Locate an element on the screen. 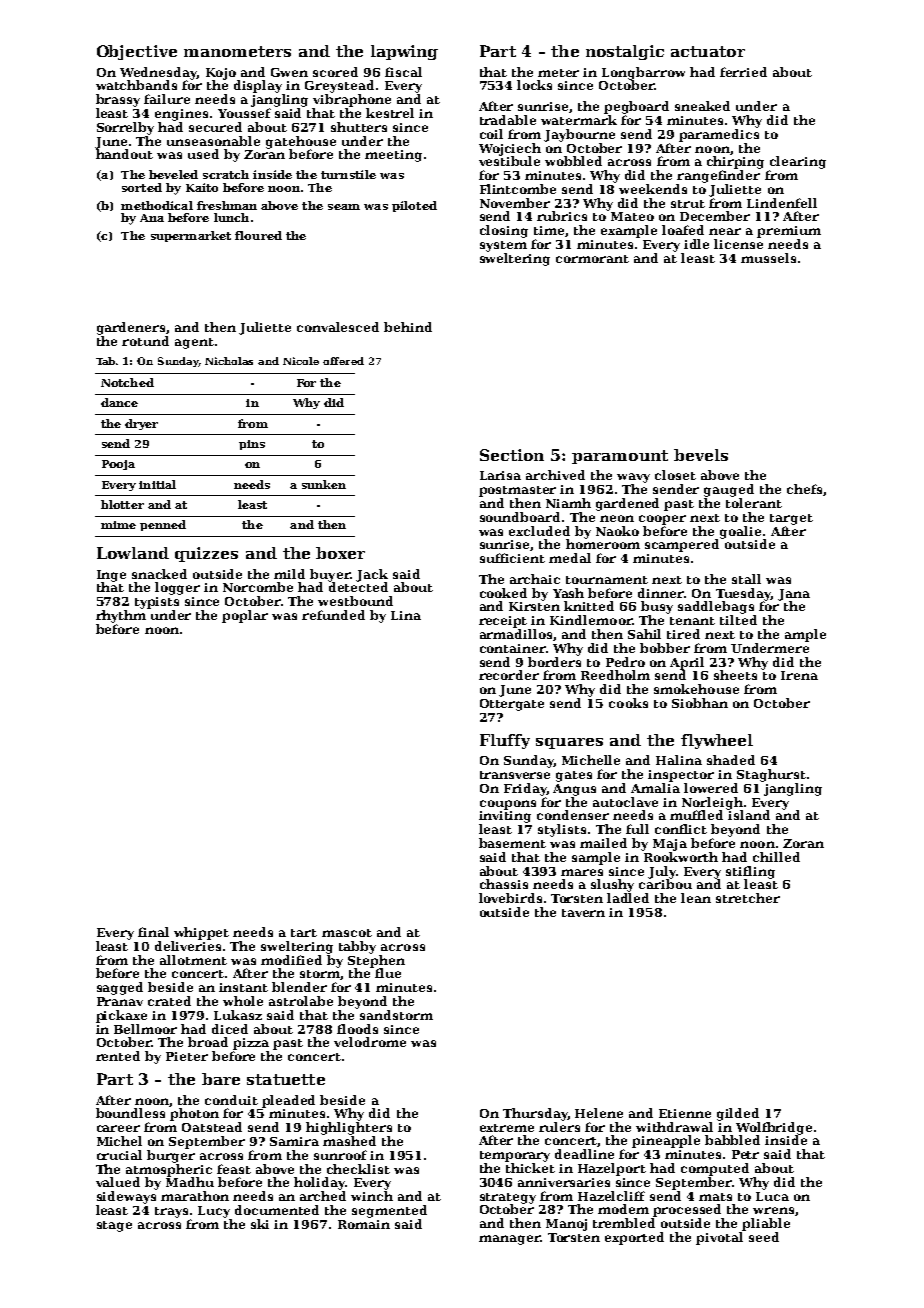 The width and height of the screenshot is (924, 1308). premium is located at coordinates (789, 232).
